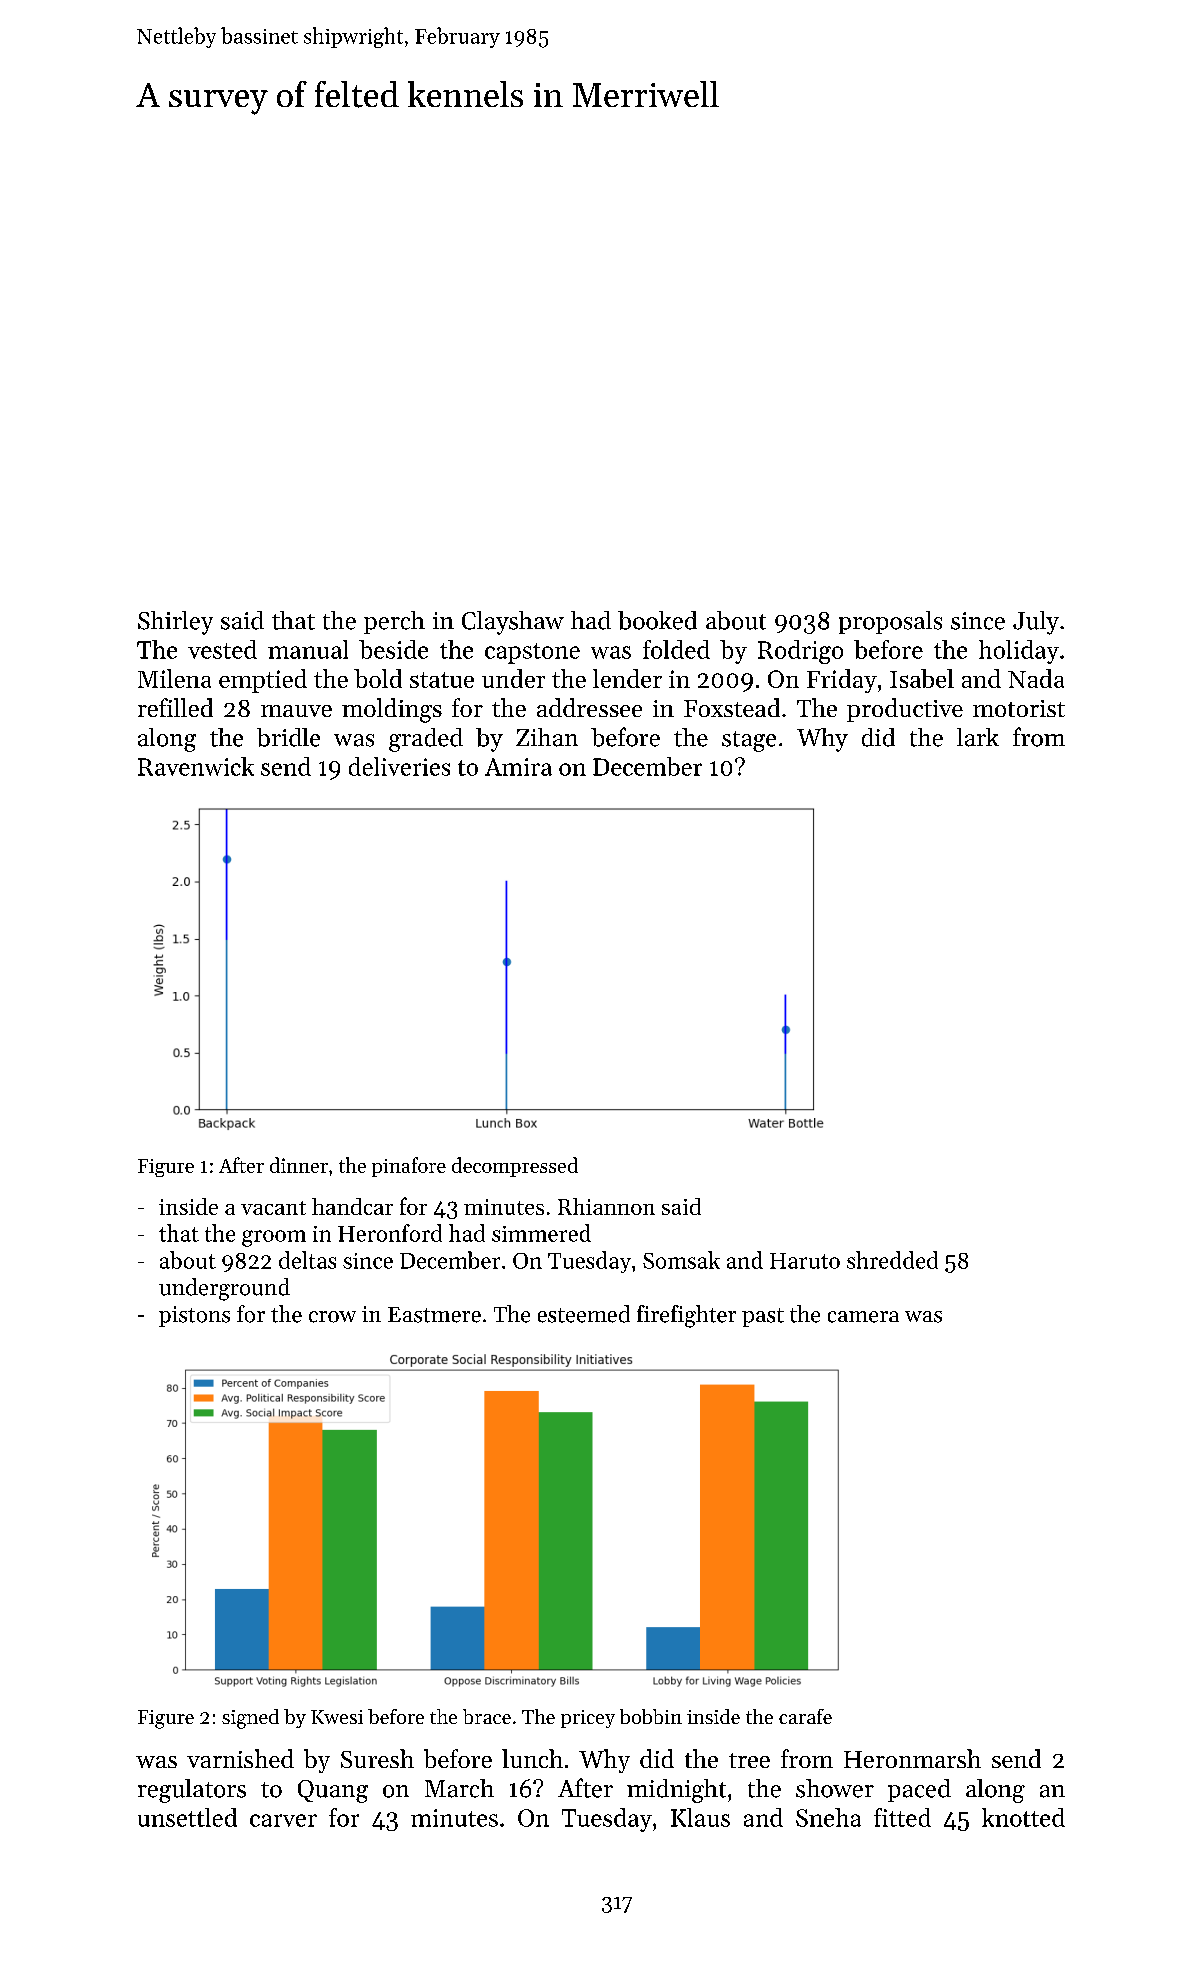 The width and height of the document is (1202, 1980). I want to click on Nada, so click(1036, 678).
